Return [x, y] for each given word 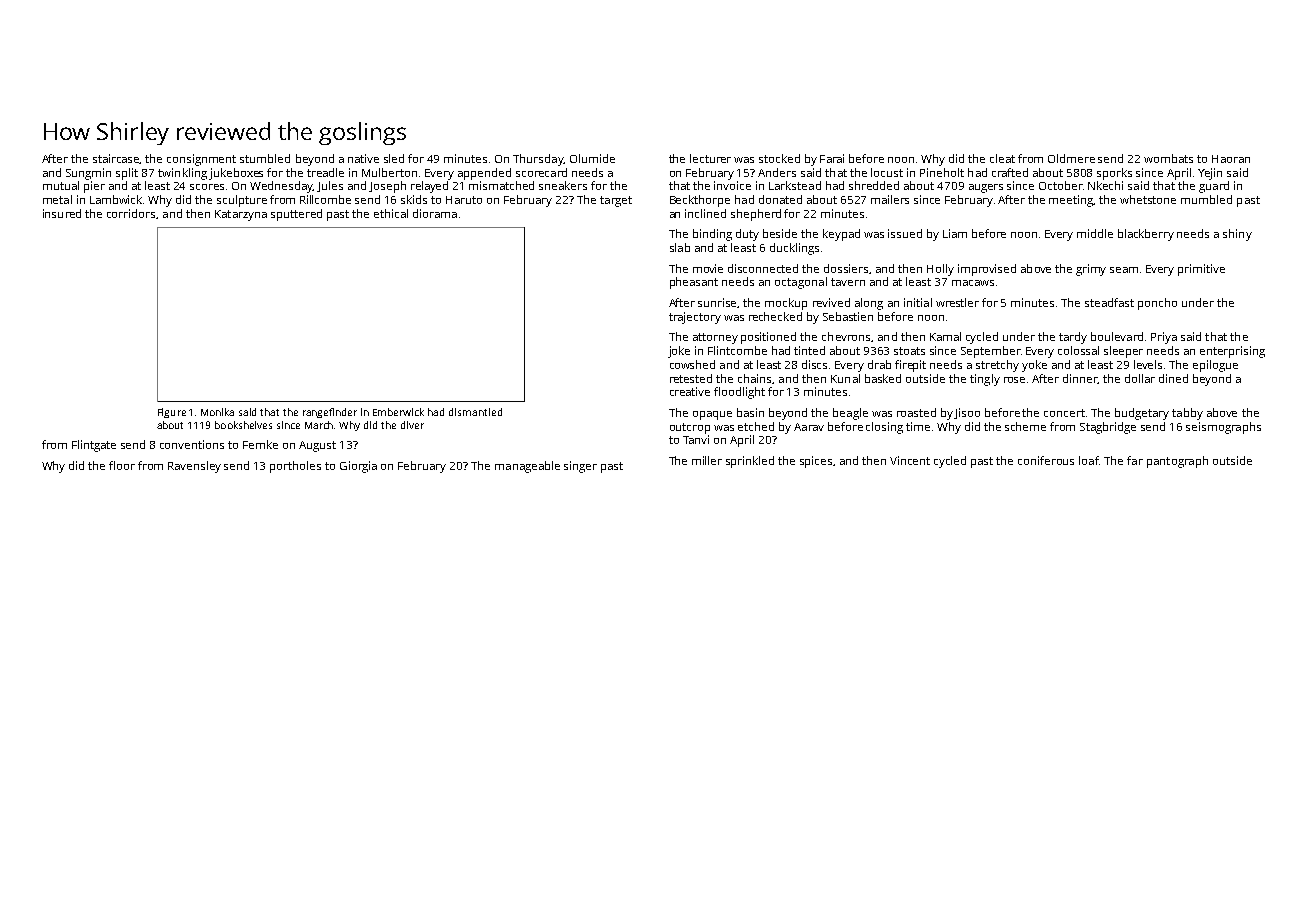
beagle [850, 414]
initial [918, 302]
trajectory [695, 318]
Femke [260, 444]
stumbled [265, 158]
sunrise [718, 303]
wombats [1168, 158]
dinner [1080, 378]
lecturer [710, 158]
